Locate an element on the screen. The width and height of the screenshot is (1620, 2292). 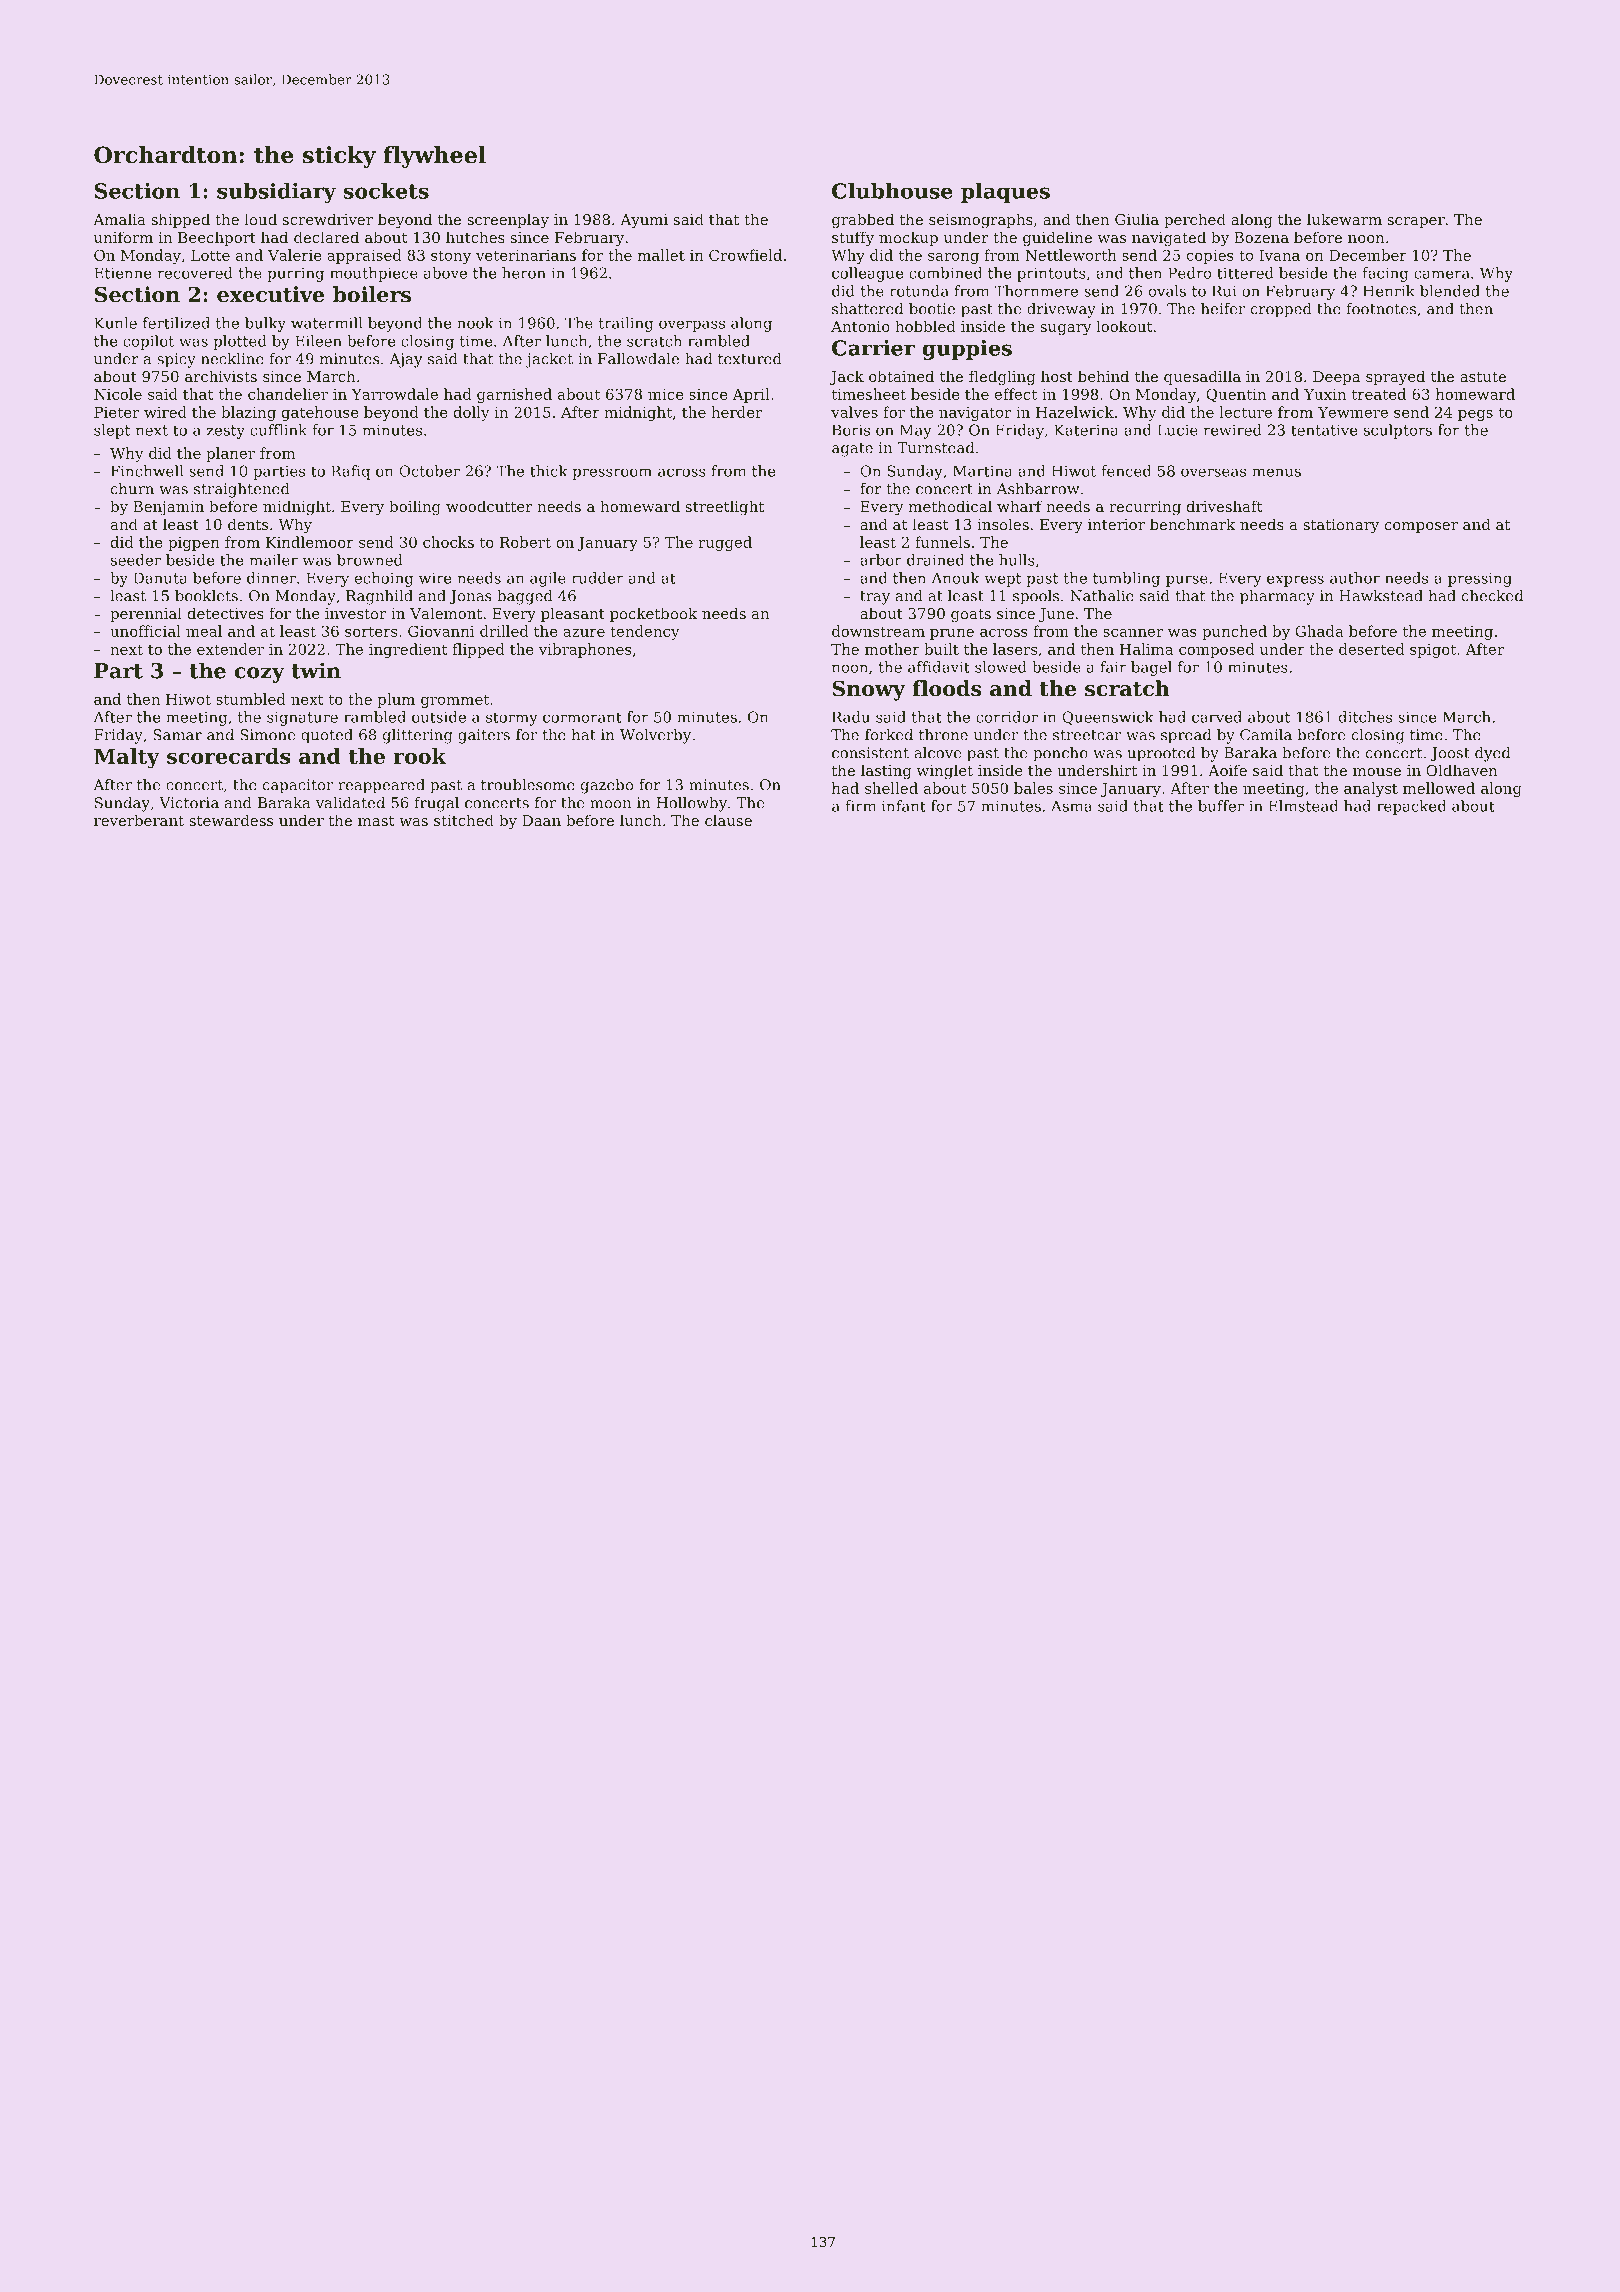
heron is located at coordinates (524, 273).
